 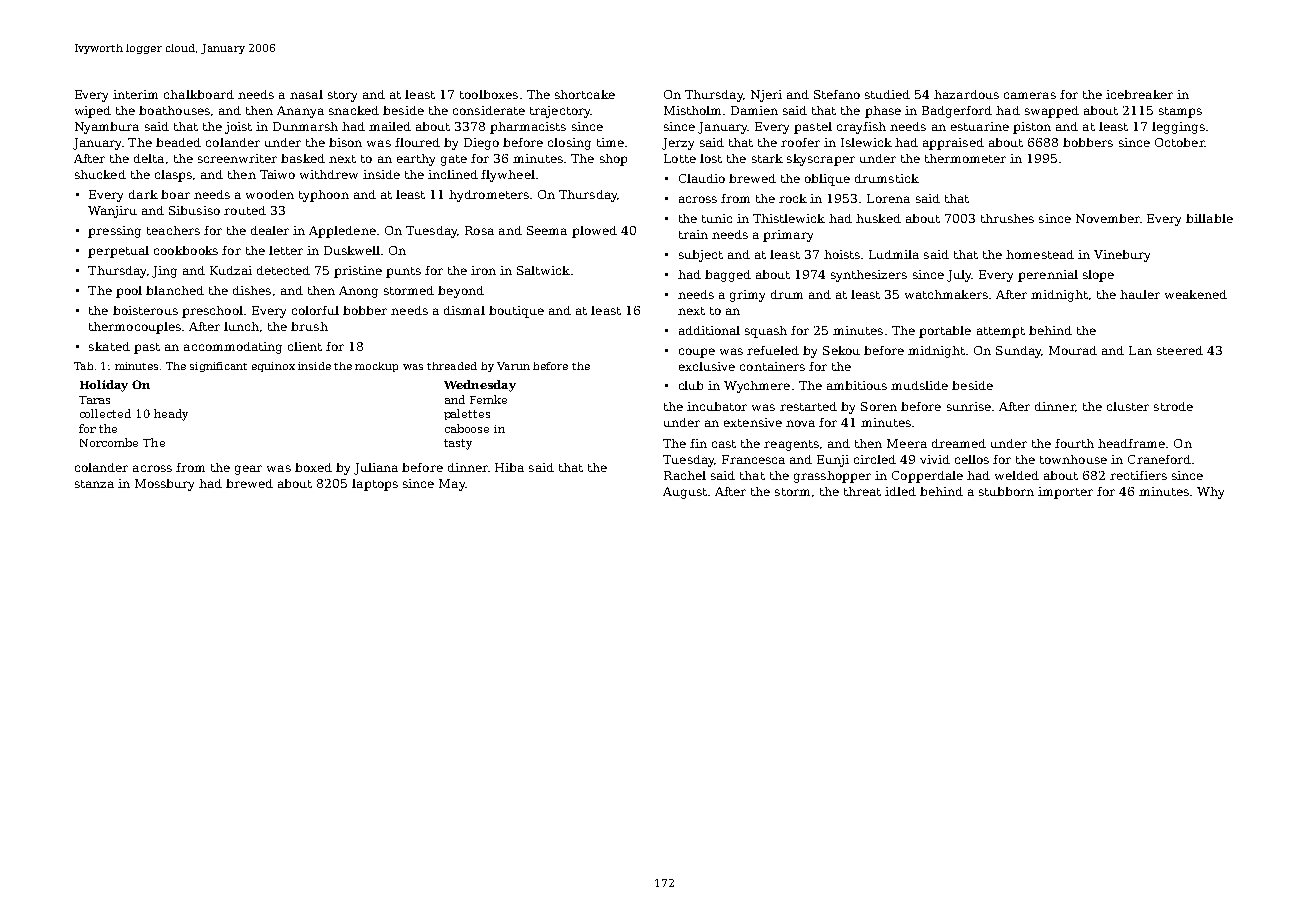 What do you see at coordinates (585, 94) in the page?
I see `shortcake` at bounding box center [585, 94].
